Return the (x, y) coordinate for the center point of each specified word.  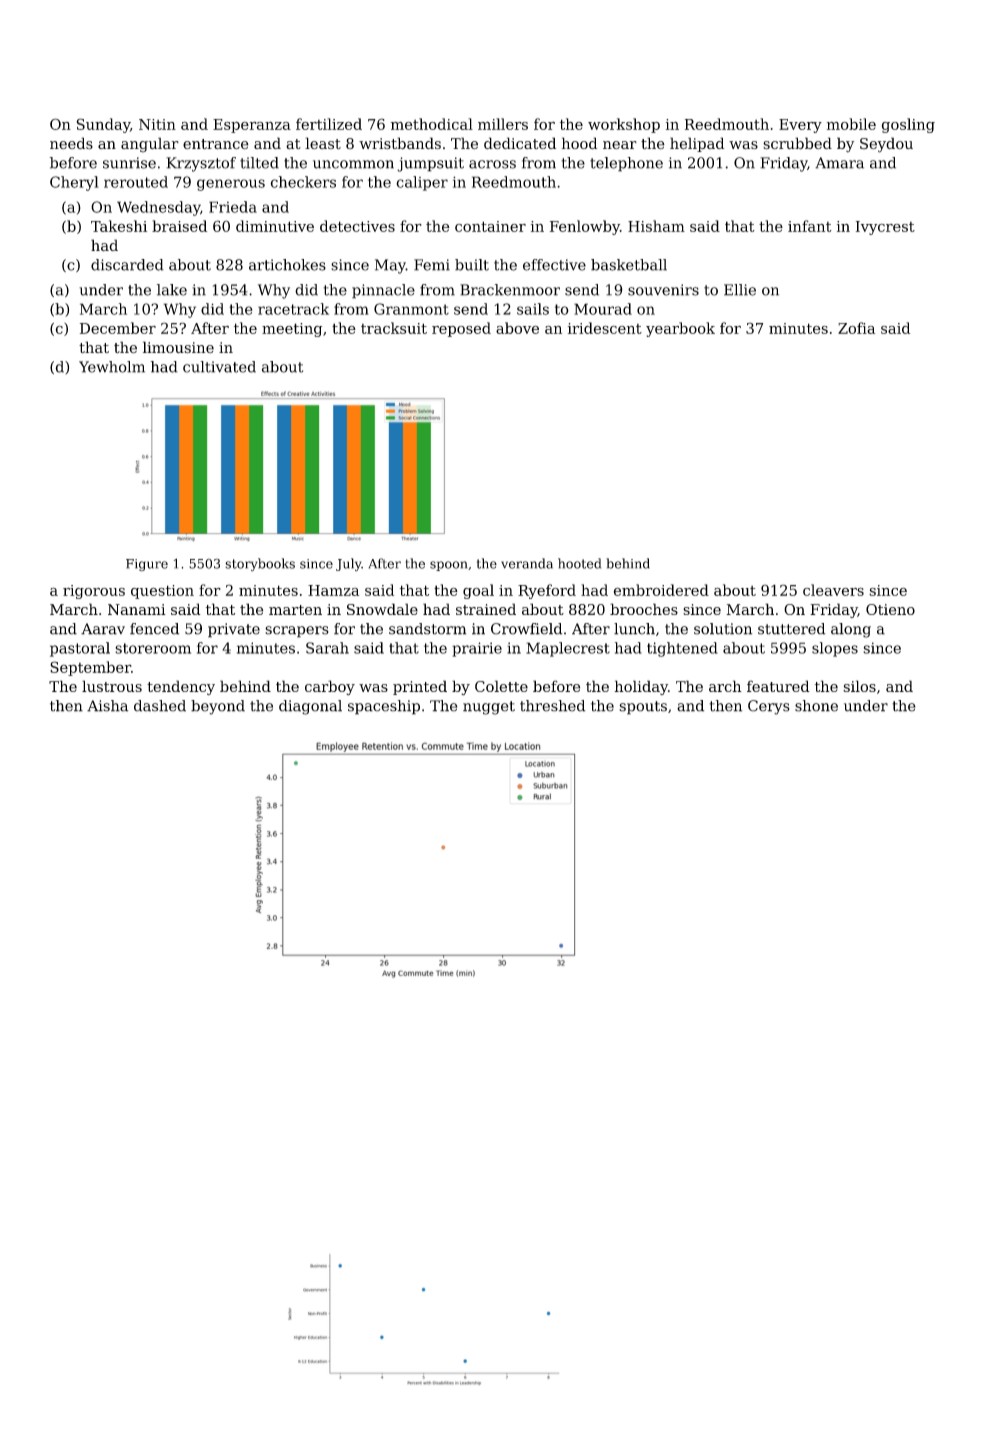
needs (71, 143)
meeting (292, 330)
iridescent (605, 328)
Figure (147, 565)
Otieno (890, 609)
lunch (634, 629)
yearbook (680, 329)
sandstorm (427, 629)
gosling (908, 125)
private (234, 630)
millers (503, 124)
